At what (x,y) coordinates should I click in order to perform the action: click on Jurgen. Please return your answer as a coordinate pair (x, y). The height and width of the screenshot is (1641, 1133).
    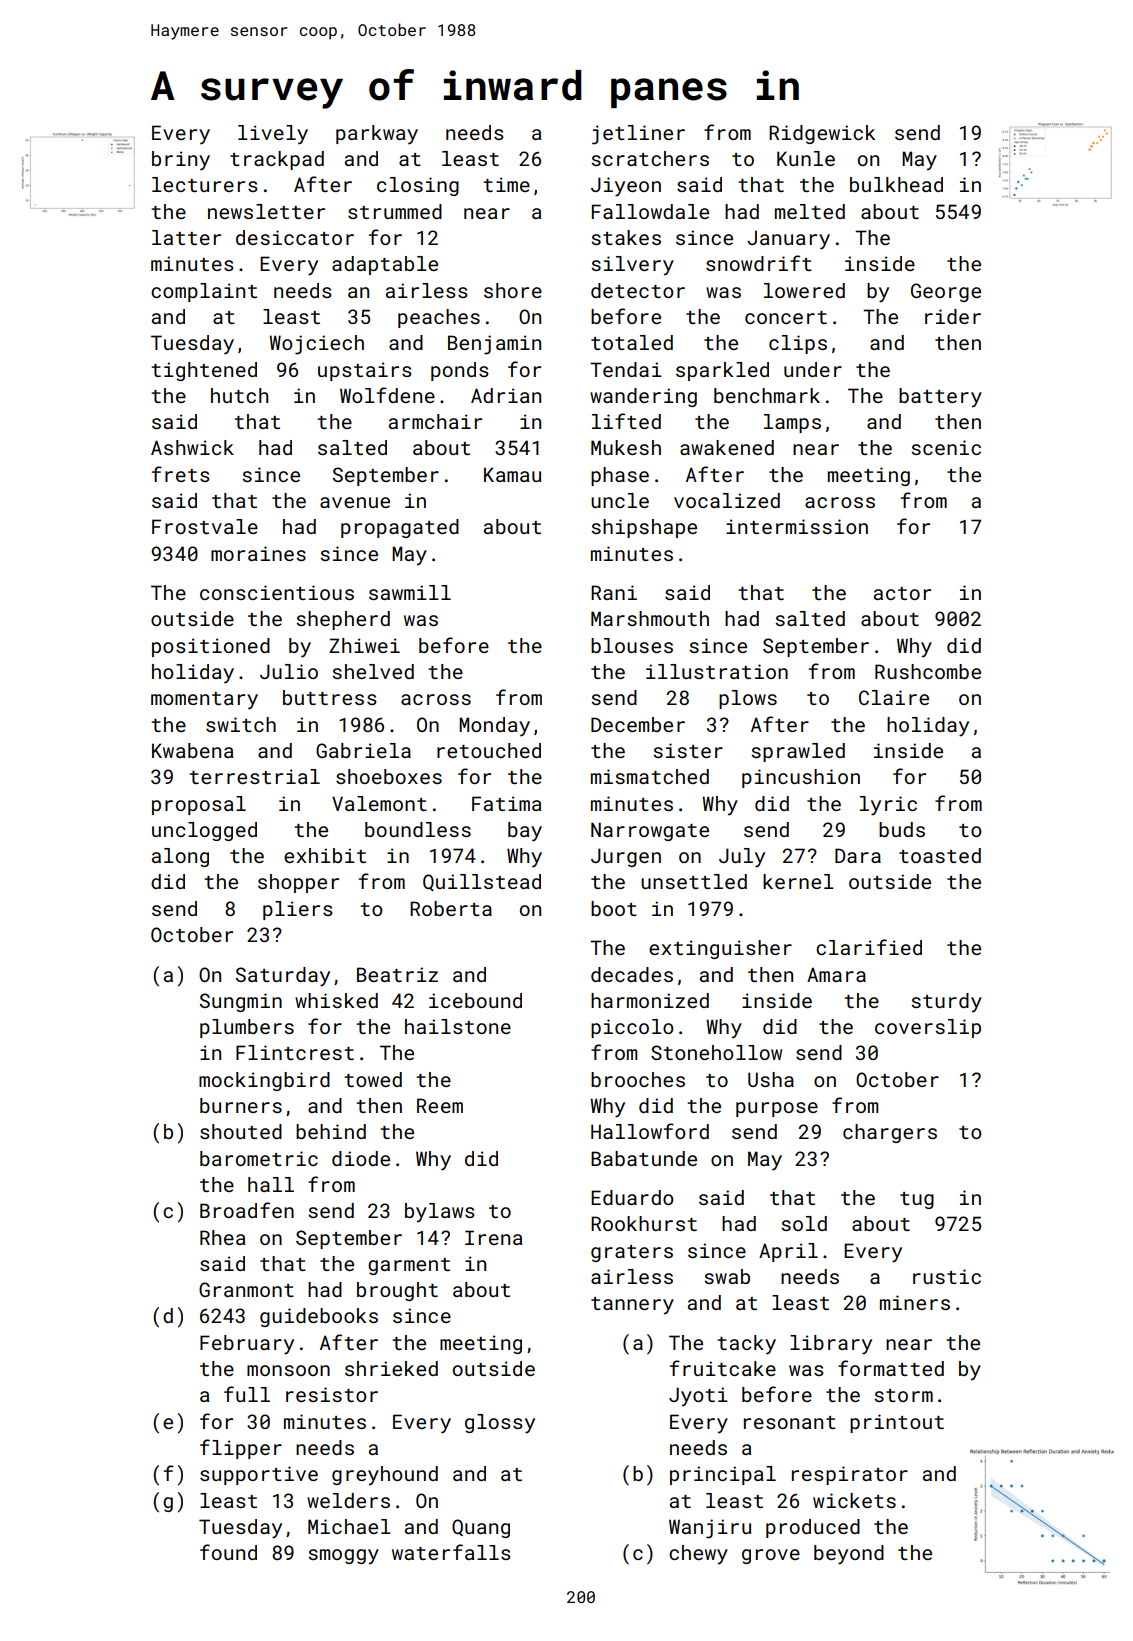
    Looking at the image, I should click on (626, 857).
